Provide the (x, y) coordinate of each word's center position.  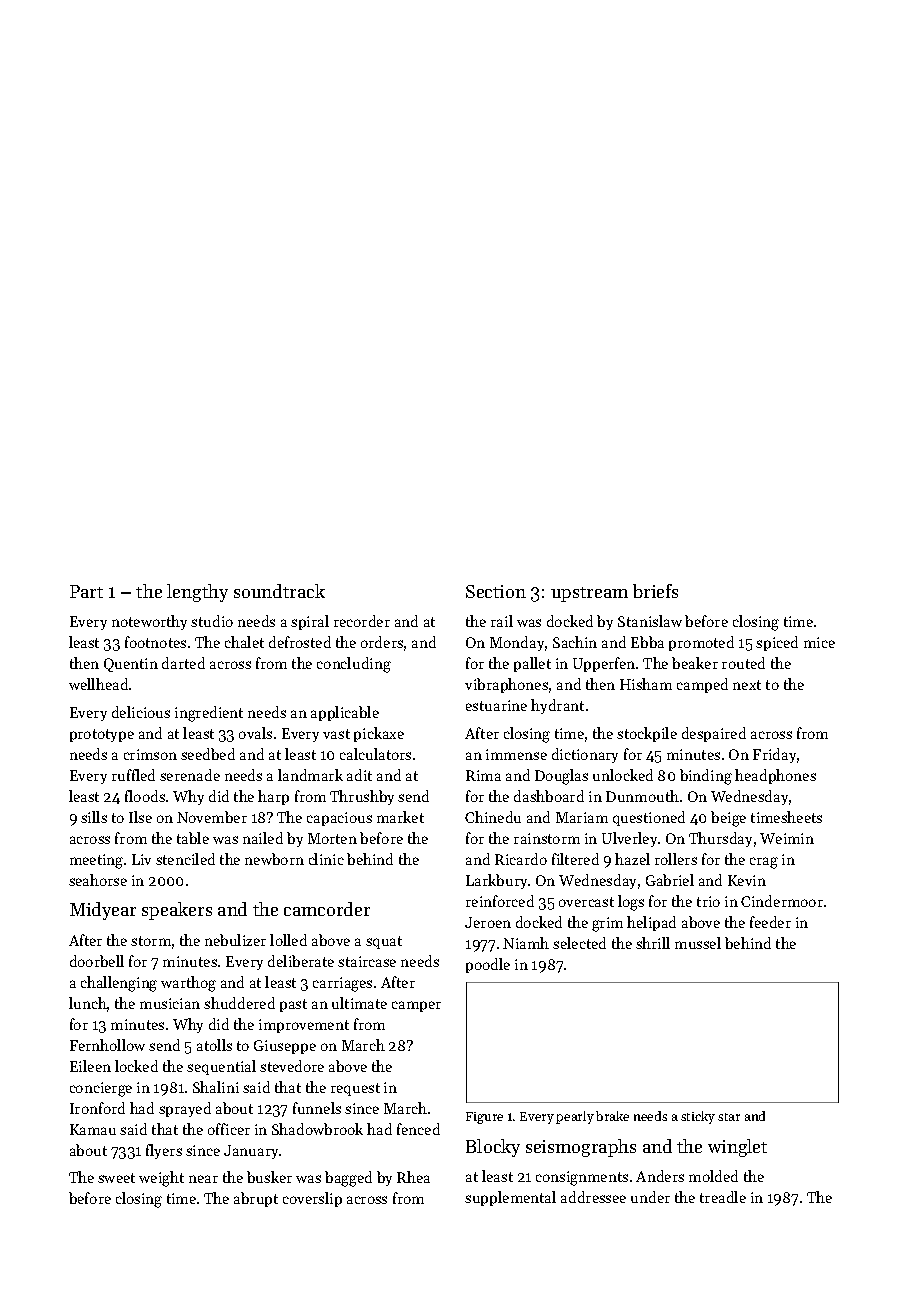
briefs (655, 591)
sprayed (185, 1109)
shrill (653, 943)
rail (502, 621)
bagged (348, 1179)
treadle (723, 1197)
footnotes (155, 642)
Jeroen (488, 922)
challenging (119, 984)
